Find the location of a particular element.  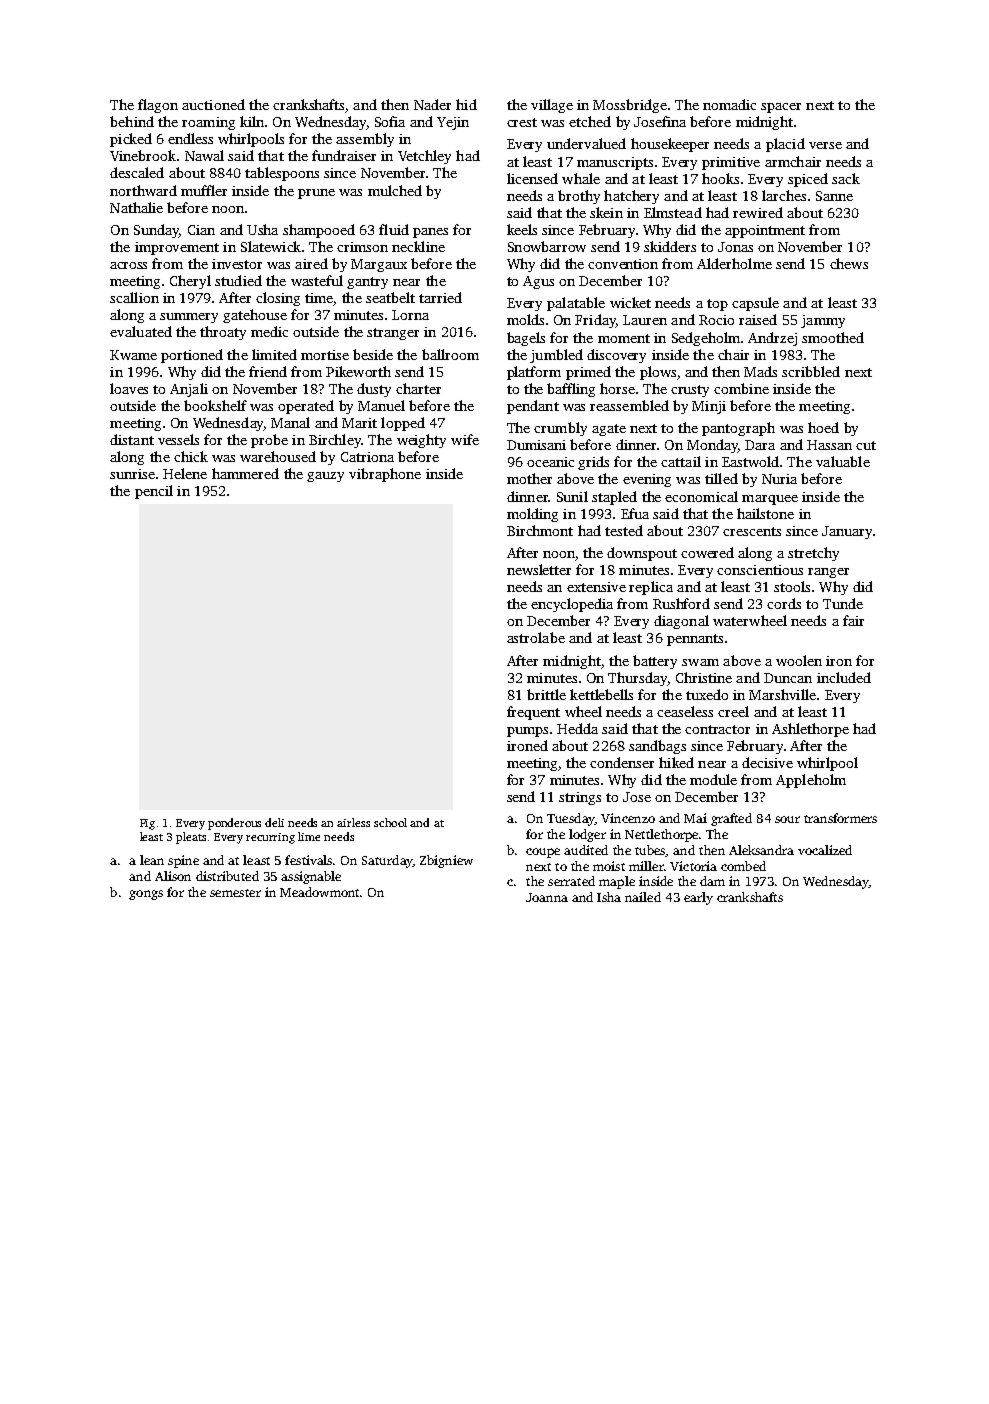

Margaux is located at coordinates (379, 265).
